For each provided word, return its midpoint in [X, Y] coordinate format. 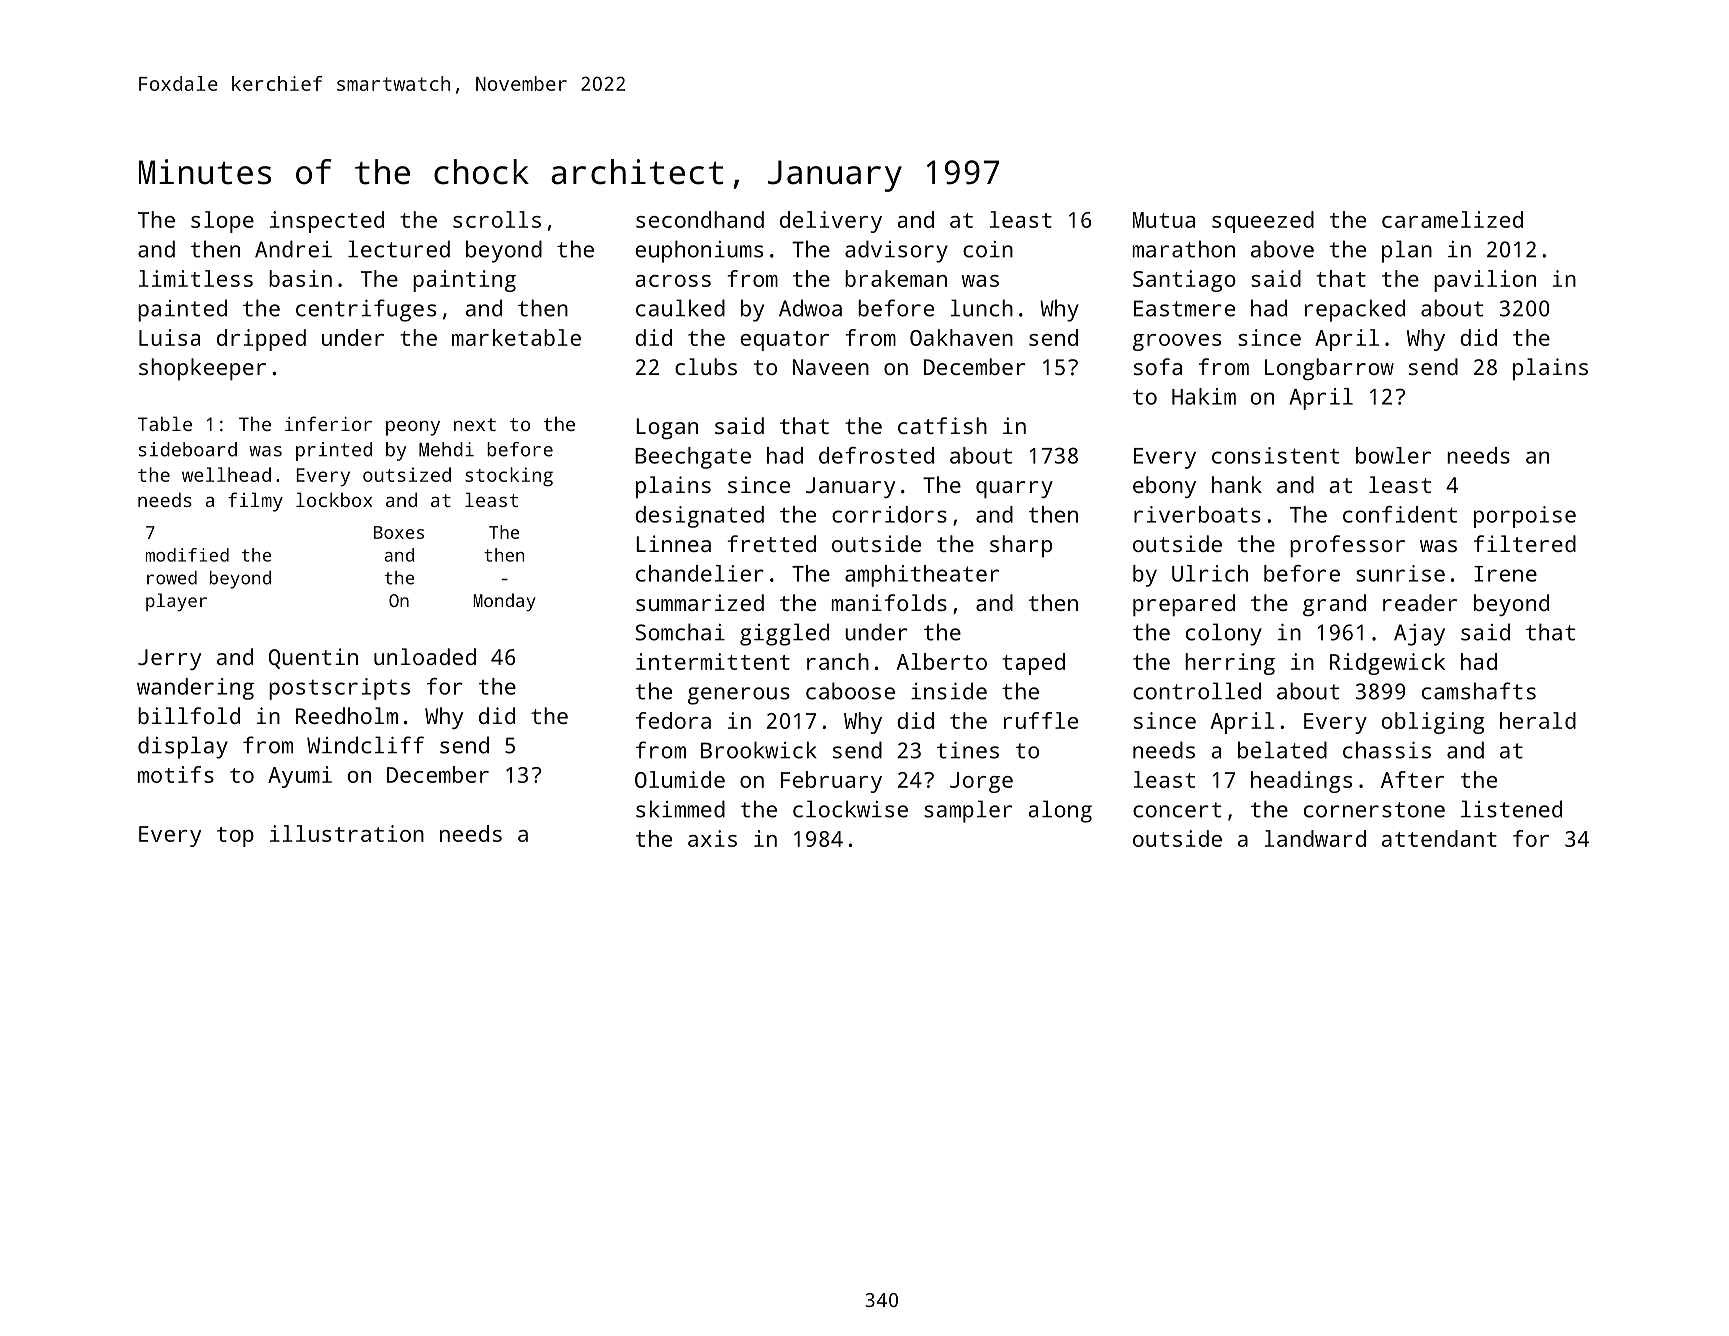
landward [1315, 838]
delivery [831, 222]
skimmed [680, 809]
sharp [1021, 546]
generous [739, 696]
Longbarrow [1329, 369]
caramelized [1452, 219]
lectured [399, 249]
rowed [172, 578]
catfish [942, 425]
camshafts [1479, 691]
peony [413, 428]
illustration [347, 833]
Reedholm [347, 715]
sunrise [1400, 573]
